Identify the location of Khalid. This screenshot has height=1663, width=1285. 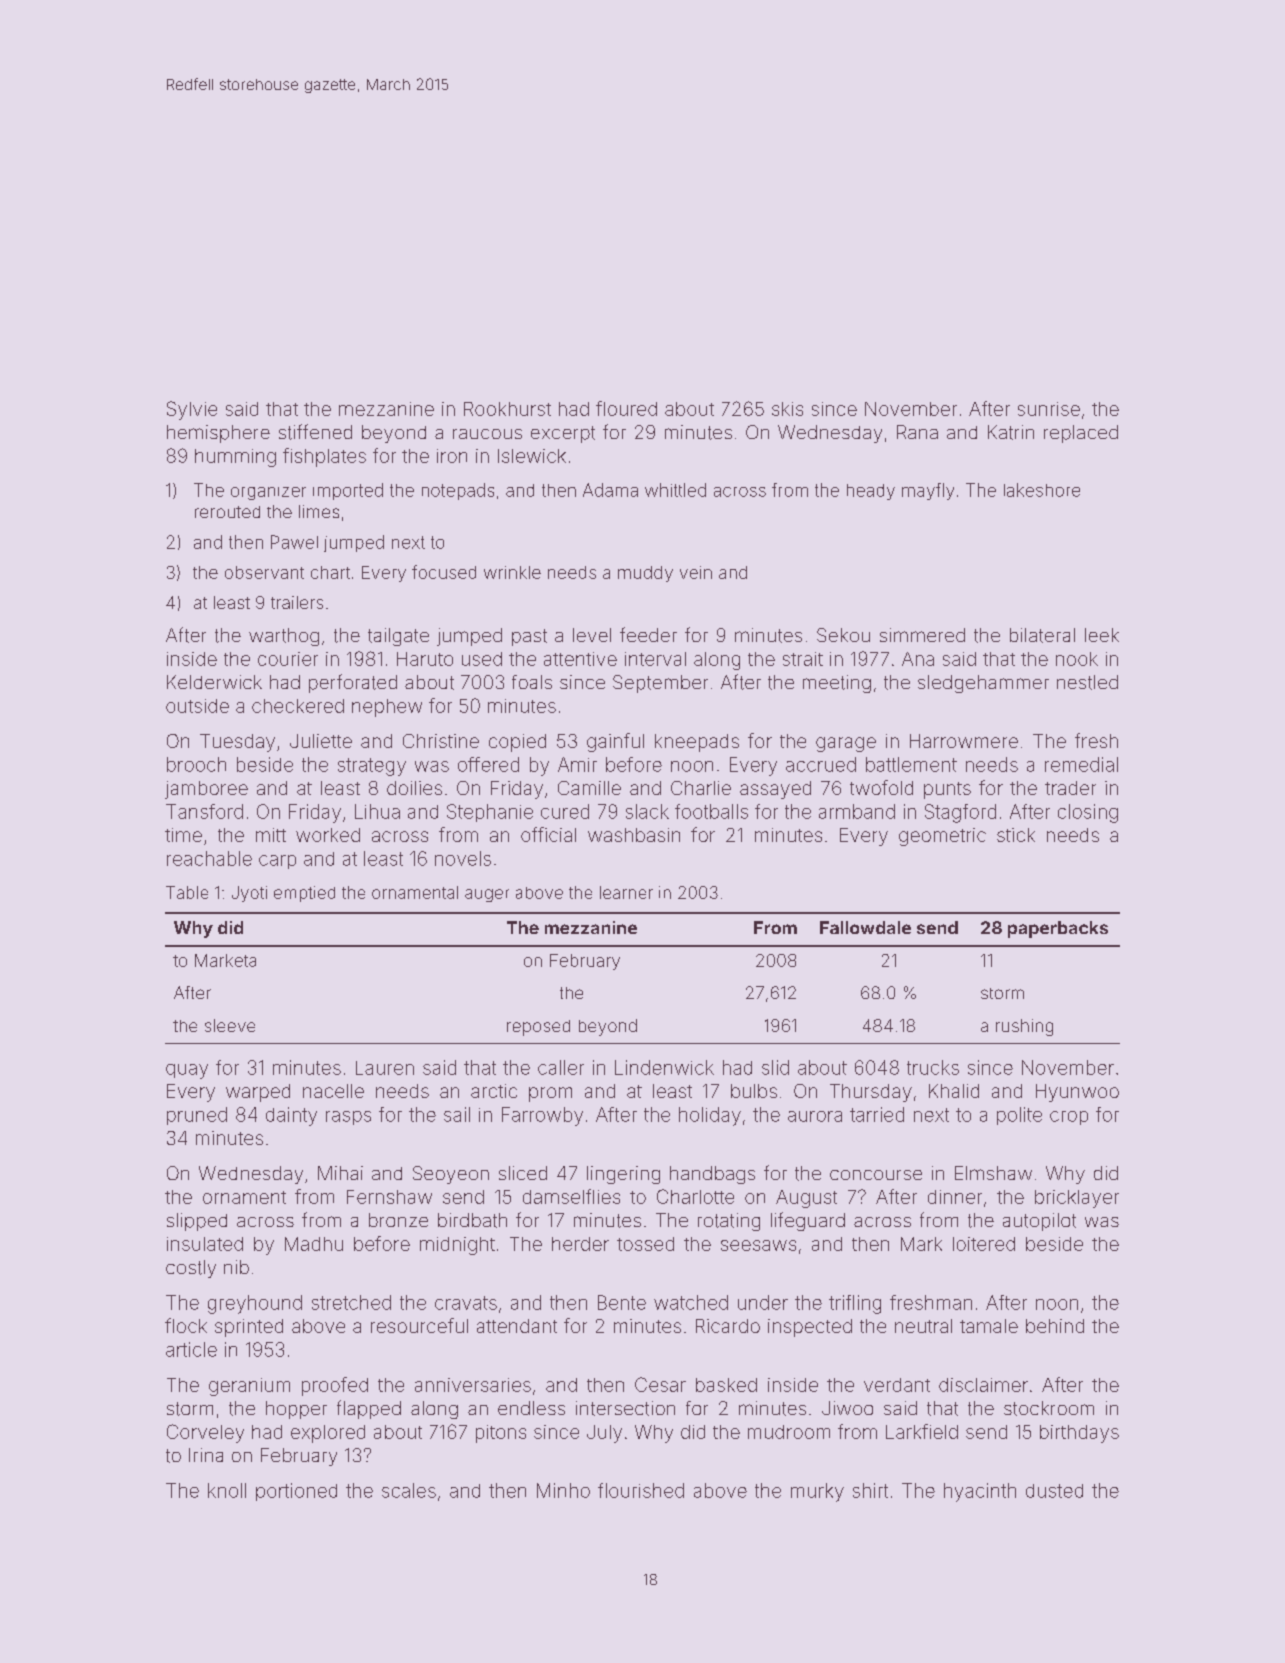
(954, 1091).
